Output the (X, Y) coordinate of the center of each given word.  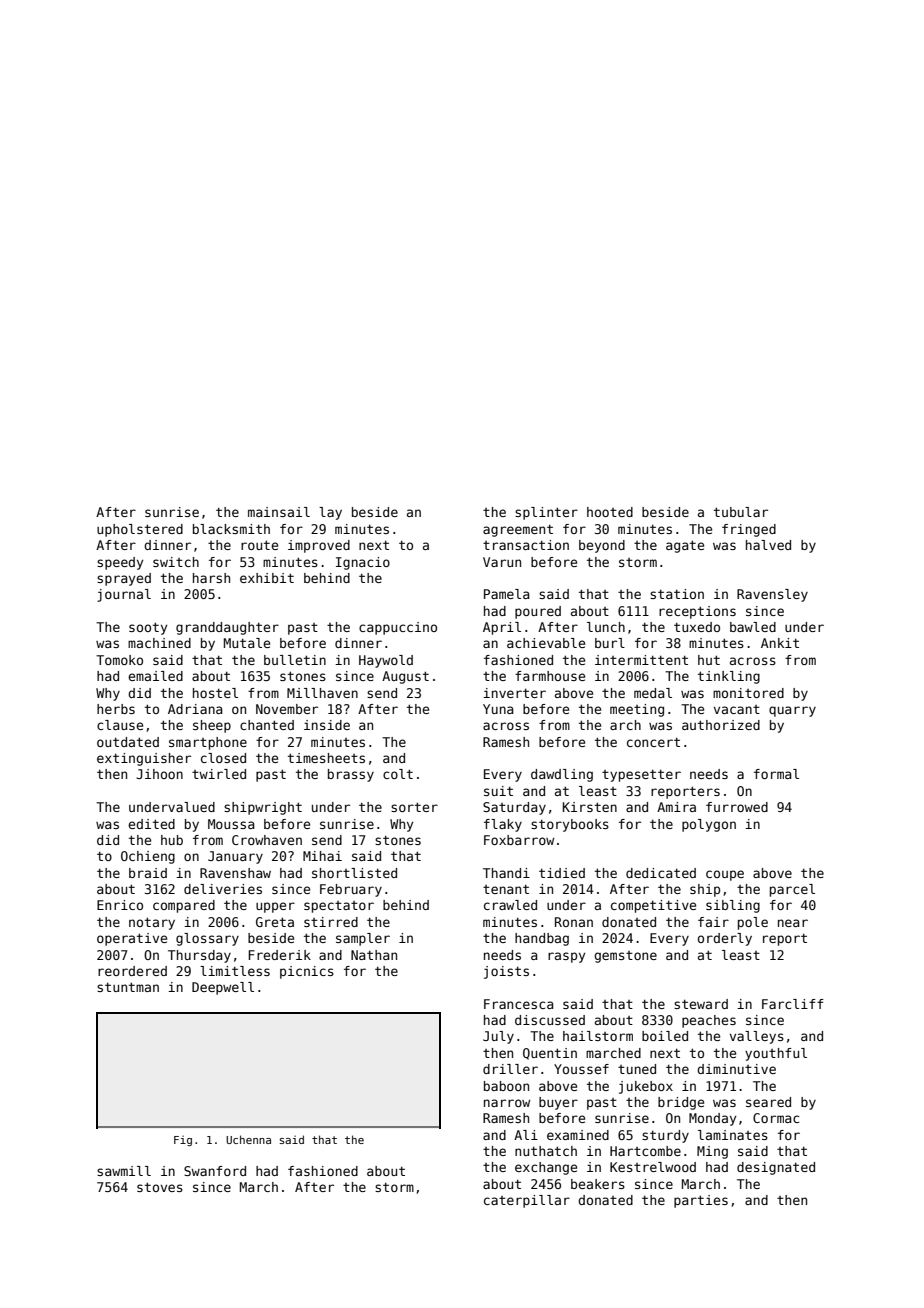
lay (330, 513)
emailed (155, 676)
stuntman (128, 987)
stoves (160, 1187)
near (793, 923)
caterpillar (527, 1201)
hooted (610, 512)
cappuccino (398, 628)
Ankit (780, 643)
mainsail (279, 512)
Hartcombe (645, 1151)
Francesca (519, 1004)
